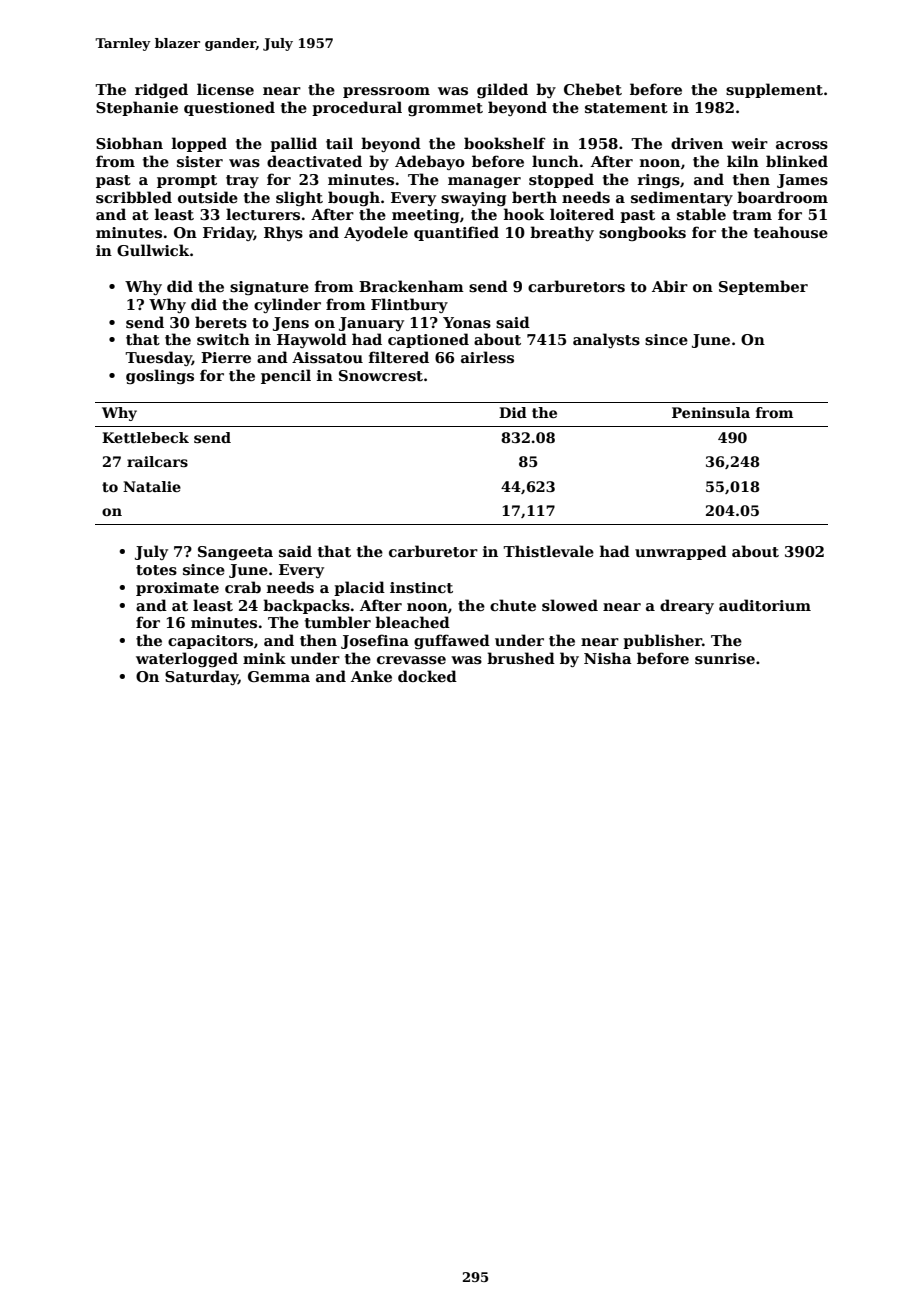 Image resolution: width=924 pixels, height=1308 pixels. Describe the element at coordinates (502, 90) in the image. I see `gilded` at that location.
